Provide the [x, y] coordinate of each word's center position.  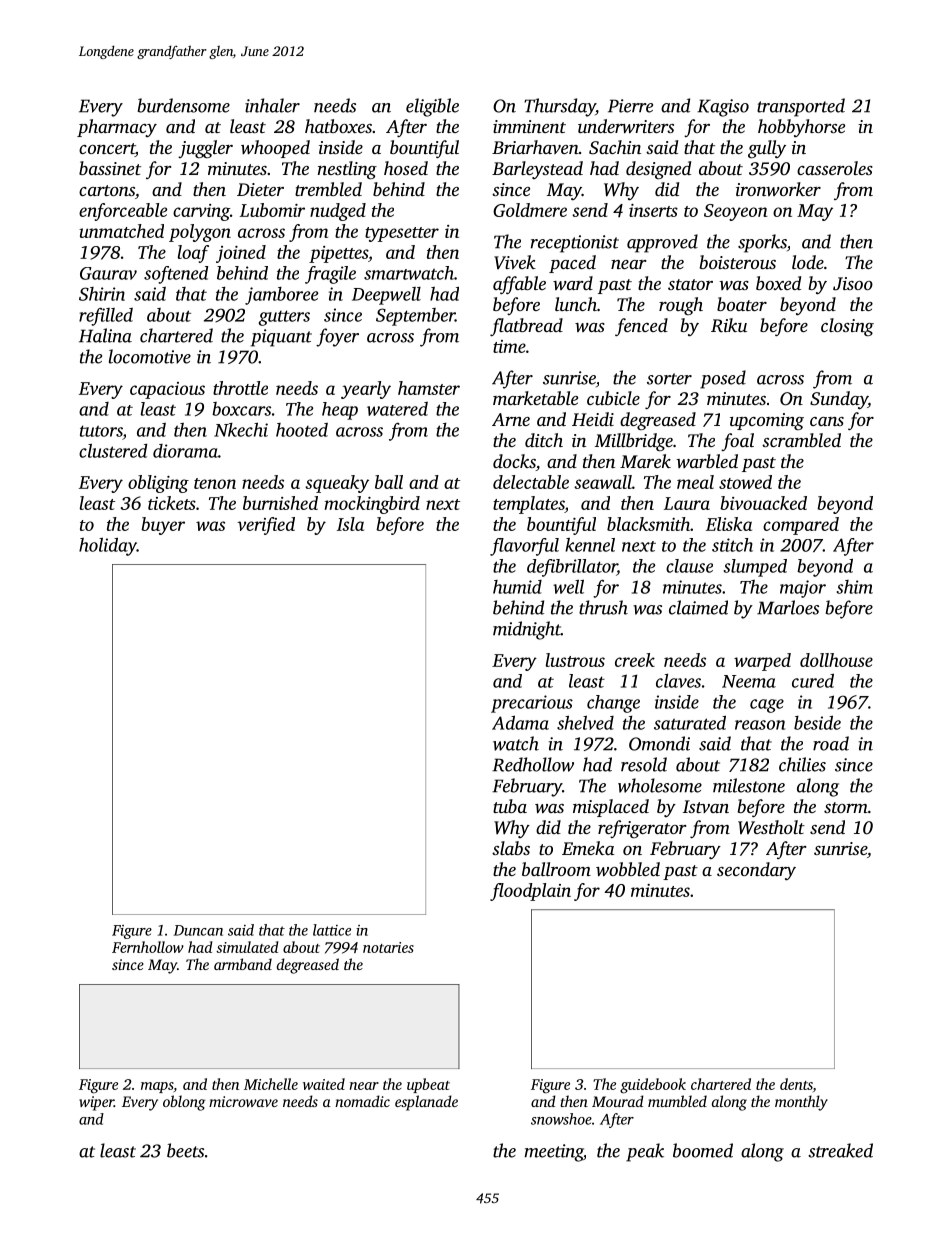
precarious [532, 704]
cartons [107, 190]
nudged [338, 212]
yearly [366, 390]
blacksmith [648, 524]
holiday [108, 546]
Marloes [788, 607]
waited [324, 1084]
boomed [703, 1150]
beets [185, 1150]
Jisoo [853, 284]
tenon [215, 483]
